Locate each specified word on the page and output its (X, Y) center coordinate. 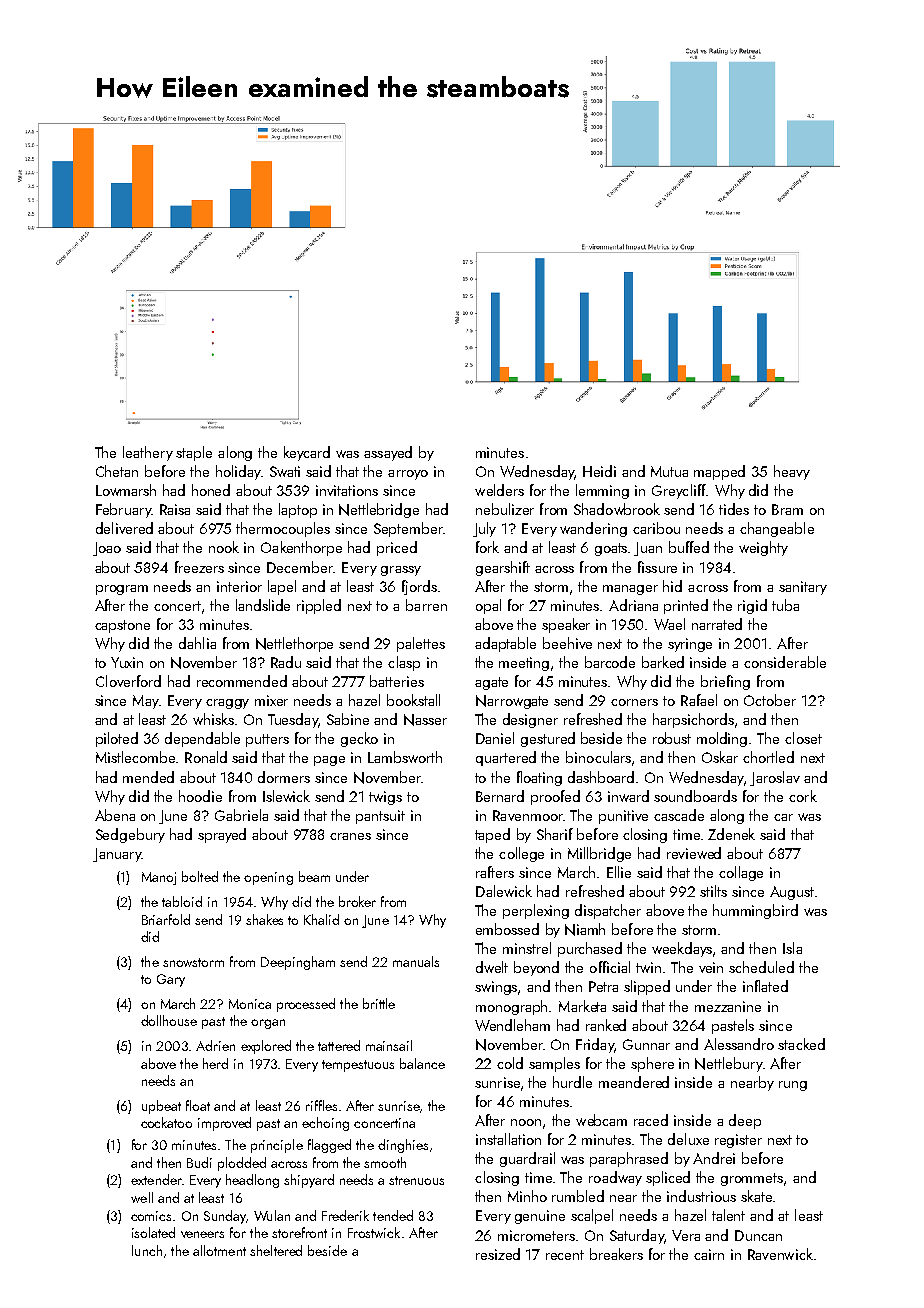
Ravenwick (780, 1254)
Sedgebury (130, 835)
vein (711, 967)
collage (741, 873)
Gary (171, 980)
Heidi (599, 471)
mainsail (389, 1045)
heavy (792, 472)
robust (672, 738)
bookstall (413, 700)
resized (498, 1254)
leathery (148, 453)
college (521, 854)
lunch (147, 1250)
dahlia (197, 643)
